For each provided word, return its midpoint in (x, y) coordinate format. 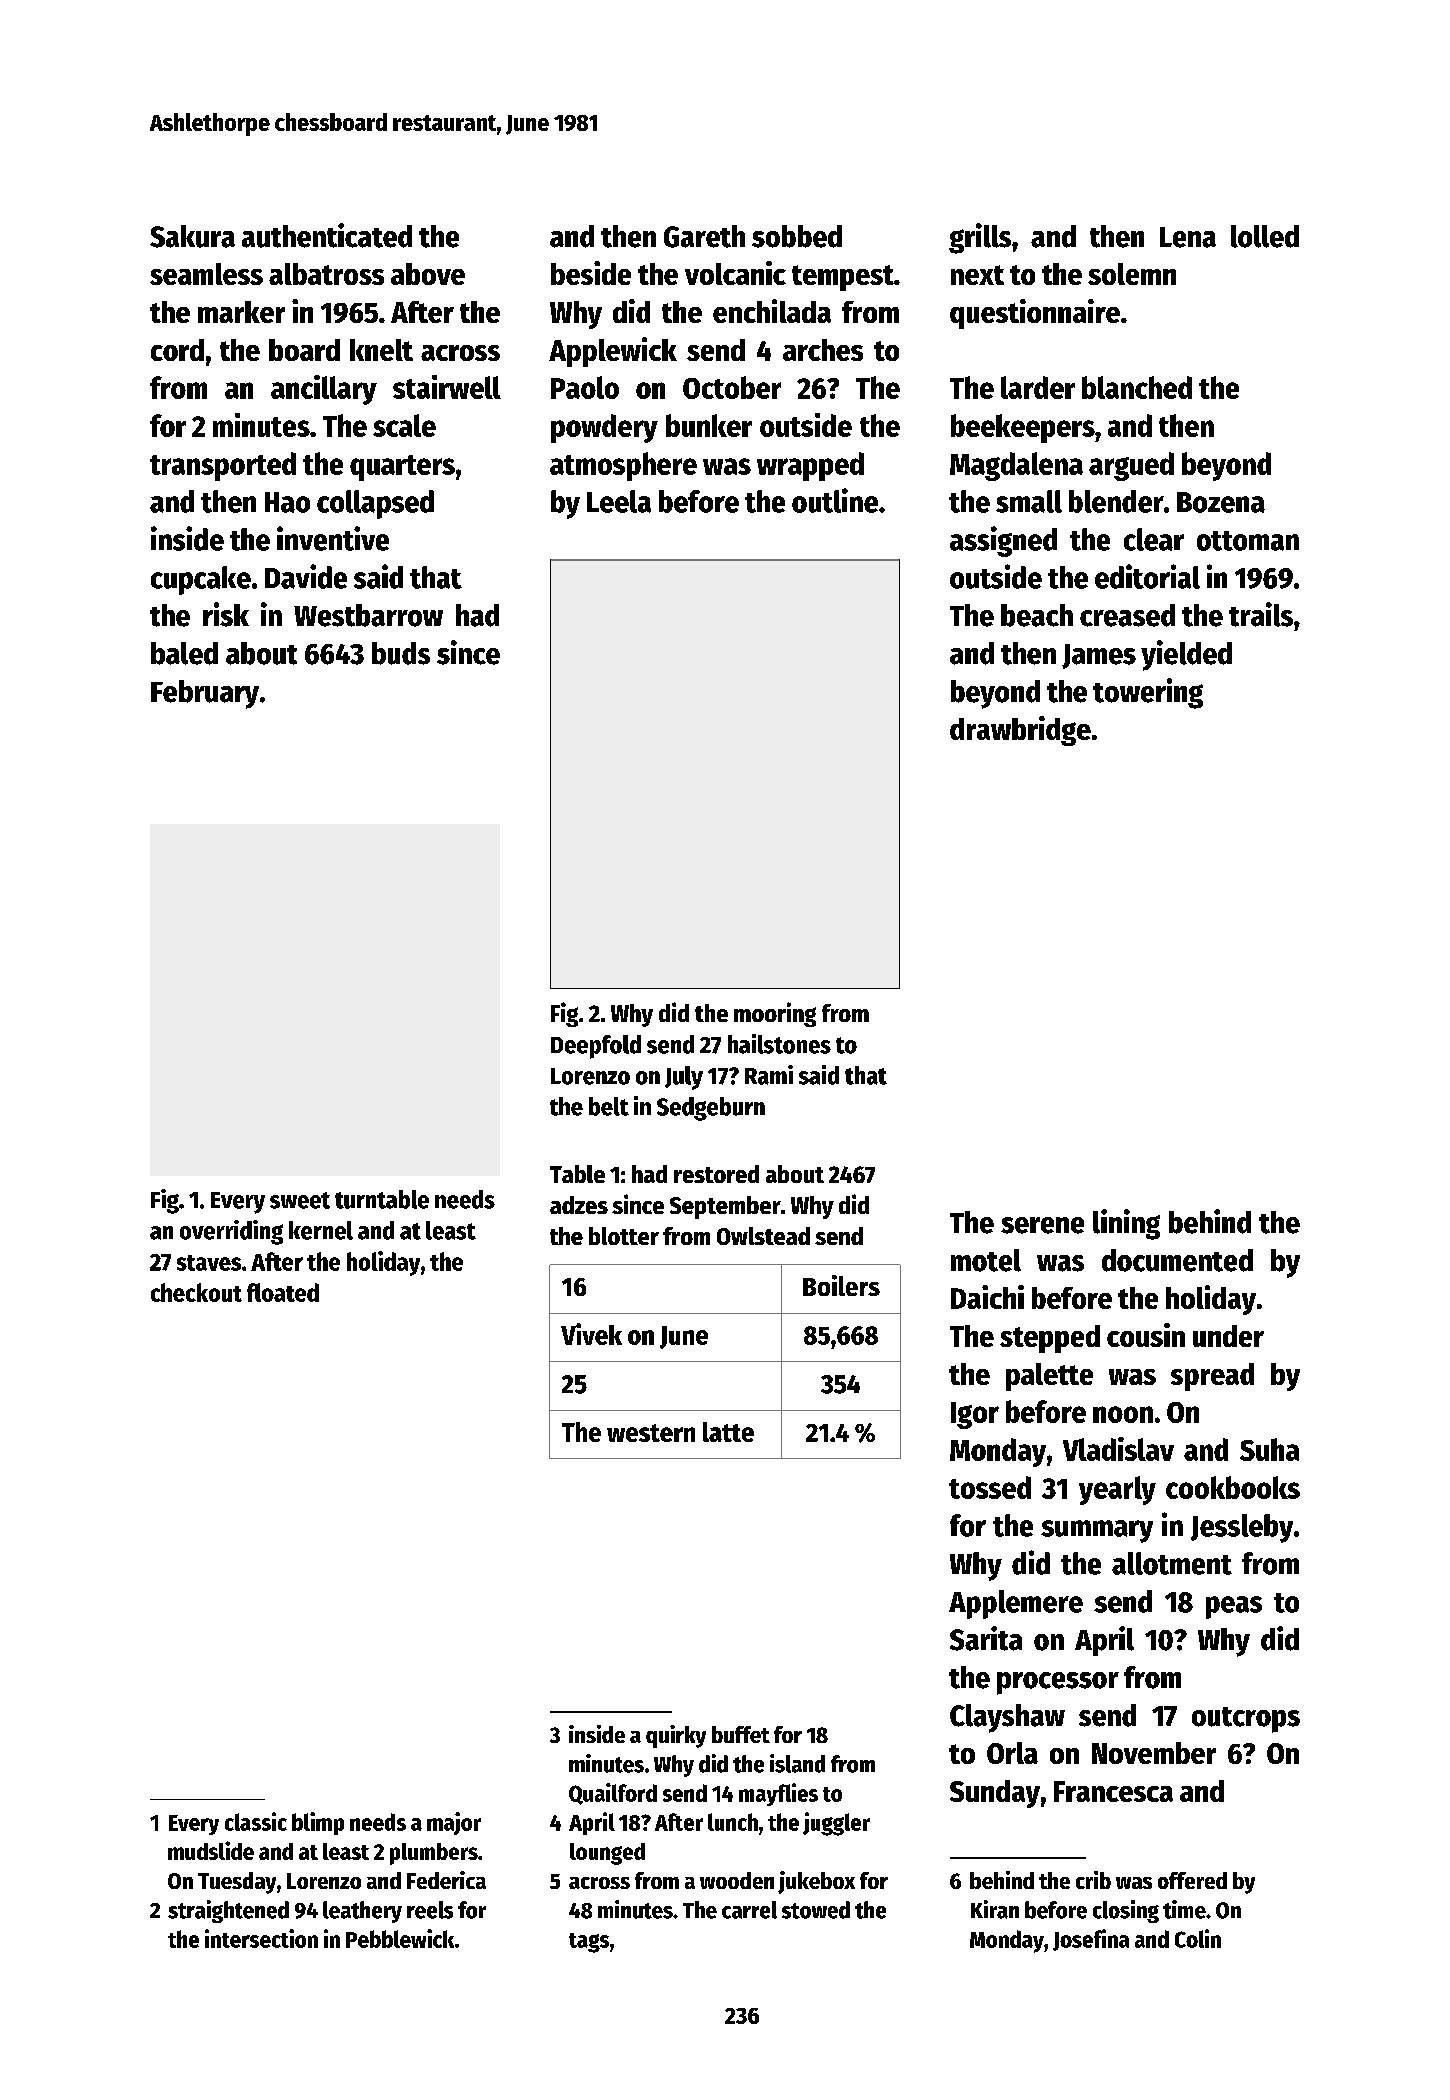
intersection (261, 1938)
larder (1038, 387)
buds (401, 653)
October (732, 387)
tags (589, 1943)
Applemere (1016, 1604)
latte (728, 1432)
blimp (318, 1823)
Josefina (1091, 1940)
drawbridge (1020, 731)
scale (404, 425)
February (205, 694)
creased (1127, 615)
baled (184, 653)
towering (1148, 693)
